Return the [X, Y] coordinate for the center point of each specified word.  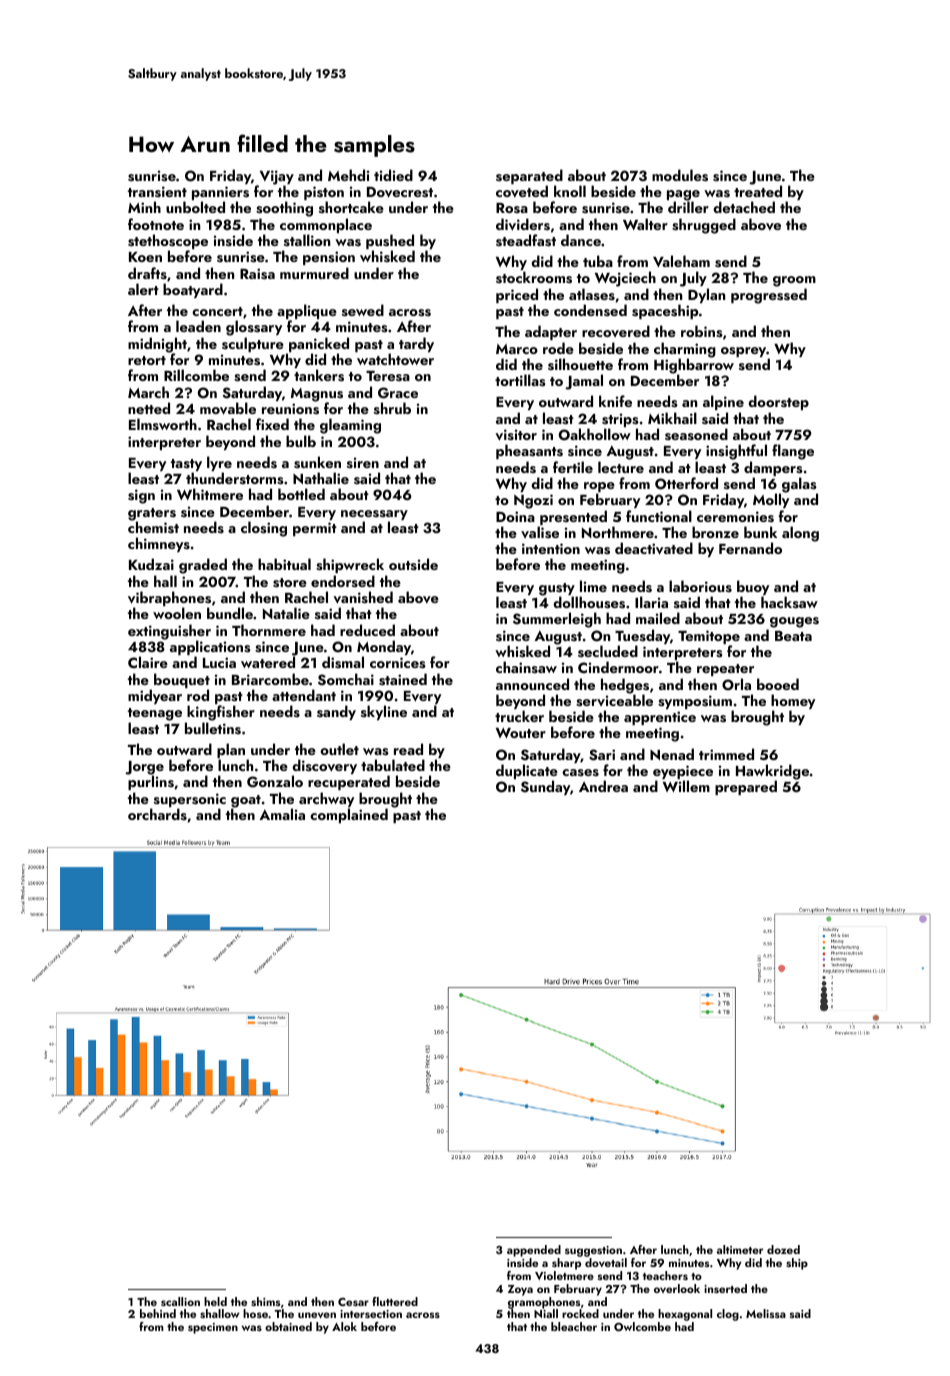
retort [147, 360]
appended [534, 1251]
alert [143, 289]
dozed [783, 1249]
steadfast [526, 240]
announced [532, 684]
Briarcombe [270, 679]
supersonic [190, 800]
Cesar [353, 1302]
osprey [743, 352]
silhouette [580, 364]
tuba [598, 261]
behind [158, 1313]
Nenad [672, 754]
